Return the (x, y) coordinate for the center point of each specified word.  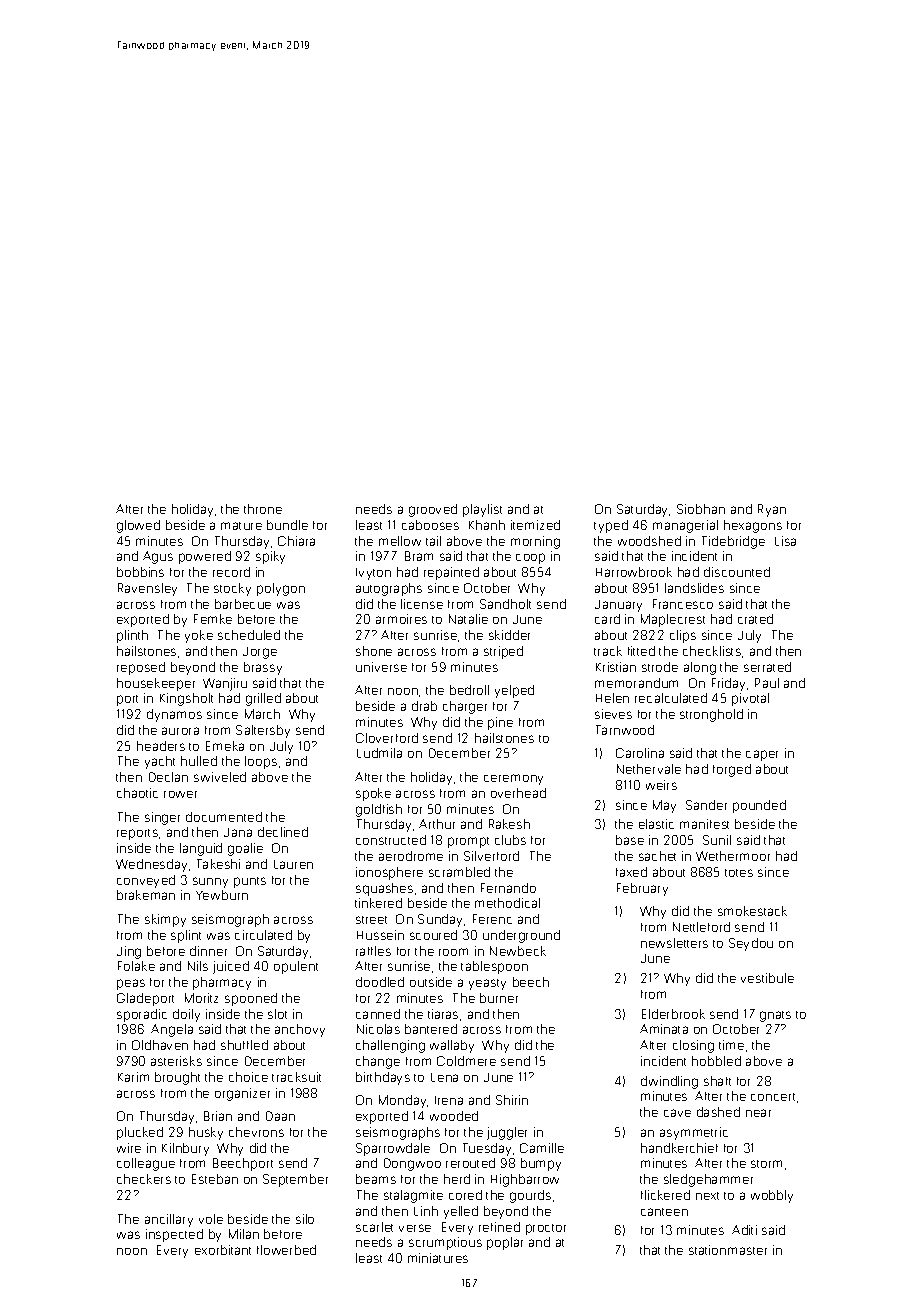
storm (766, 1164)
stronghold (711, 715)
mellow (400, 541)
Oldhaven (160, 1045)
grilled (263, 699)
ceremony (513, 779)
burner (499, 998)
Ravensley (147, 589)
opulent (296, 967)
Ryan (772, 510)
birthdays (383, 1078)
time (731, 1045)
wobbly (772, 1196)
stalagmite (413, 1196)
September (295, 1180)
